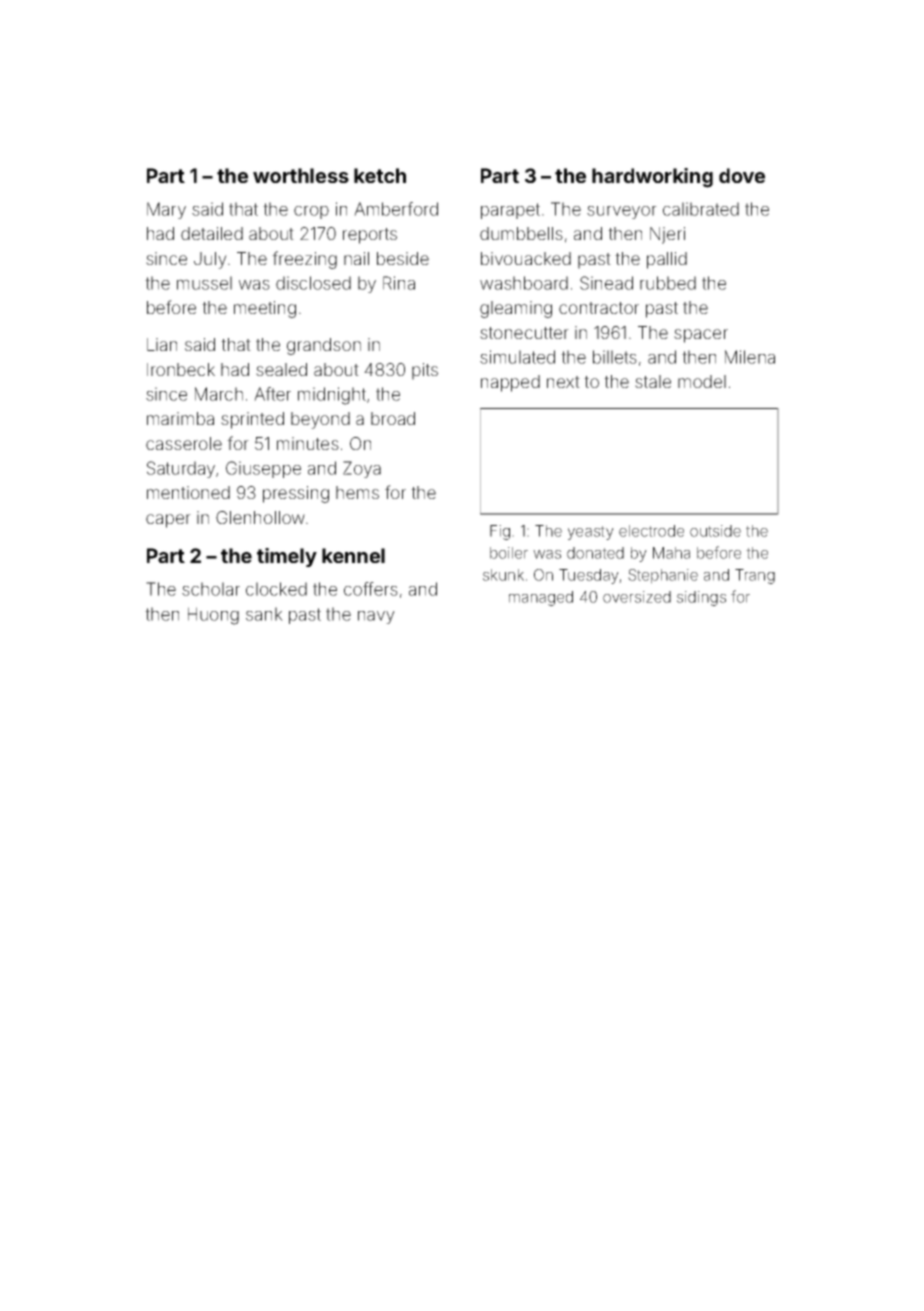  What do you see at coordinates (521, 233) in the screenshot?
I see `dumbbells` at bounding box center [521, 233].
